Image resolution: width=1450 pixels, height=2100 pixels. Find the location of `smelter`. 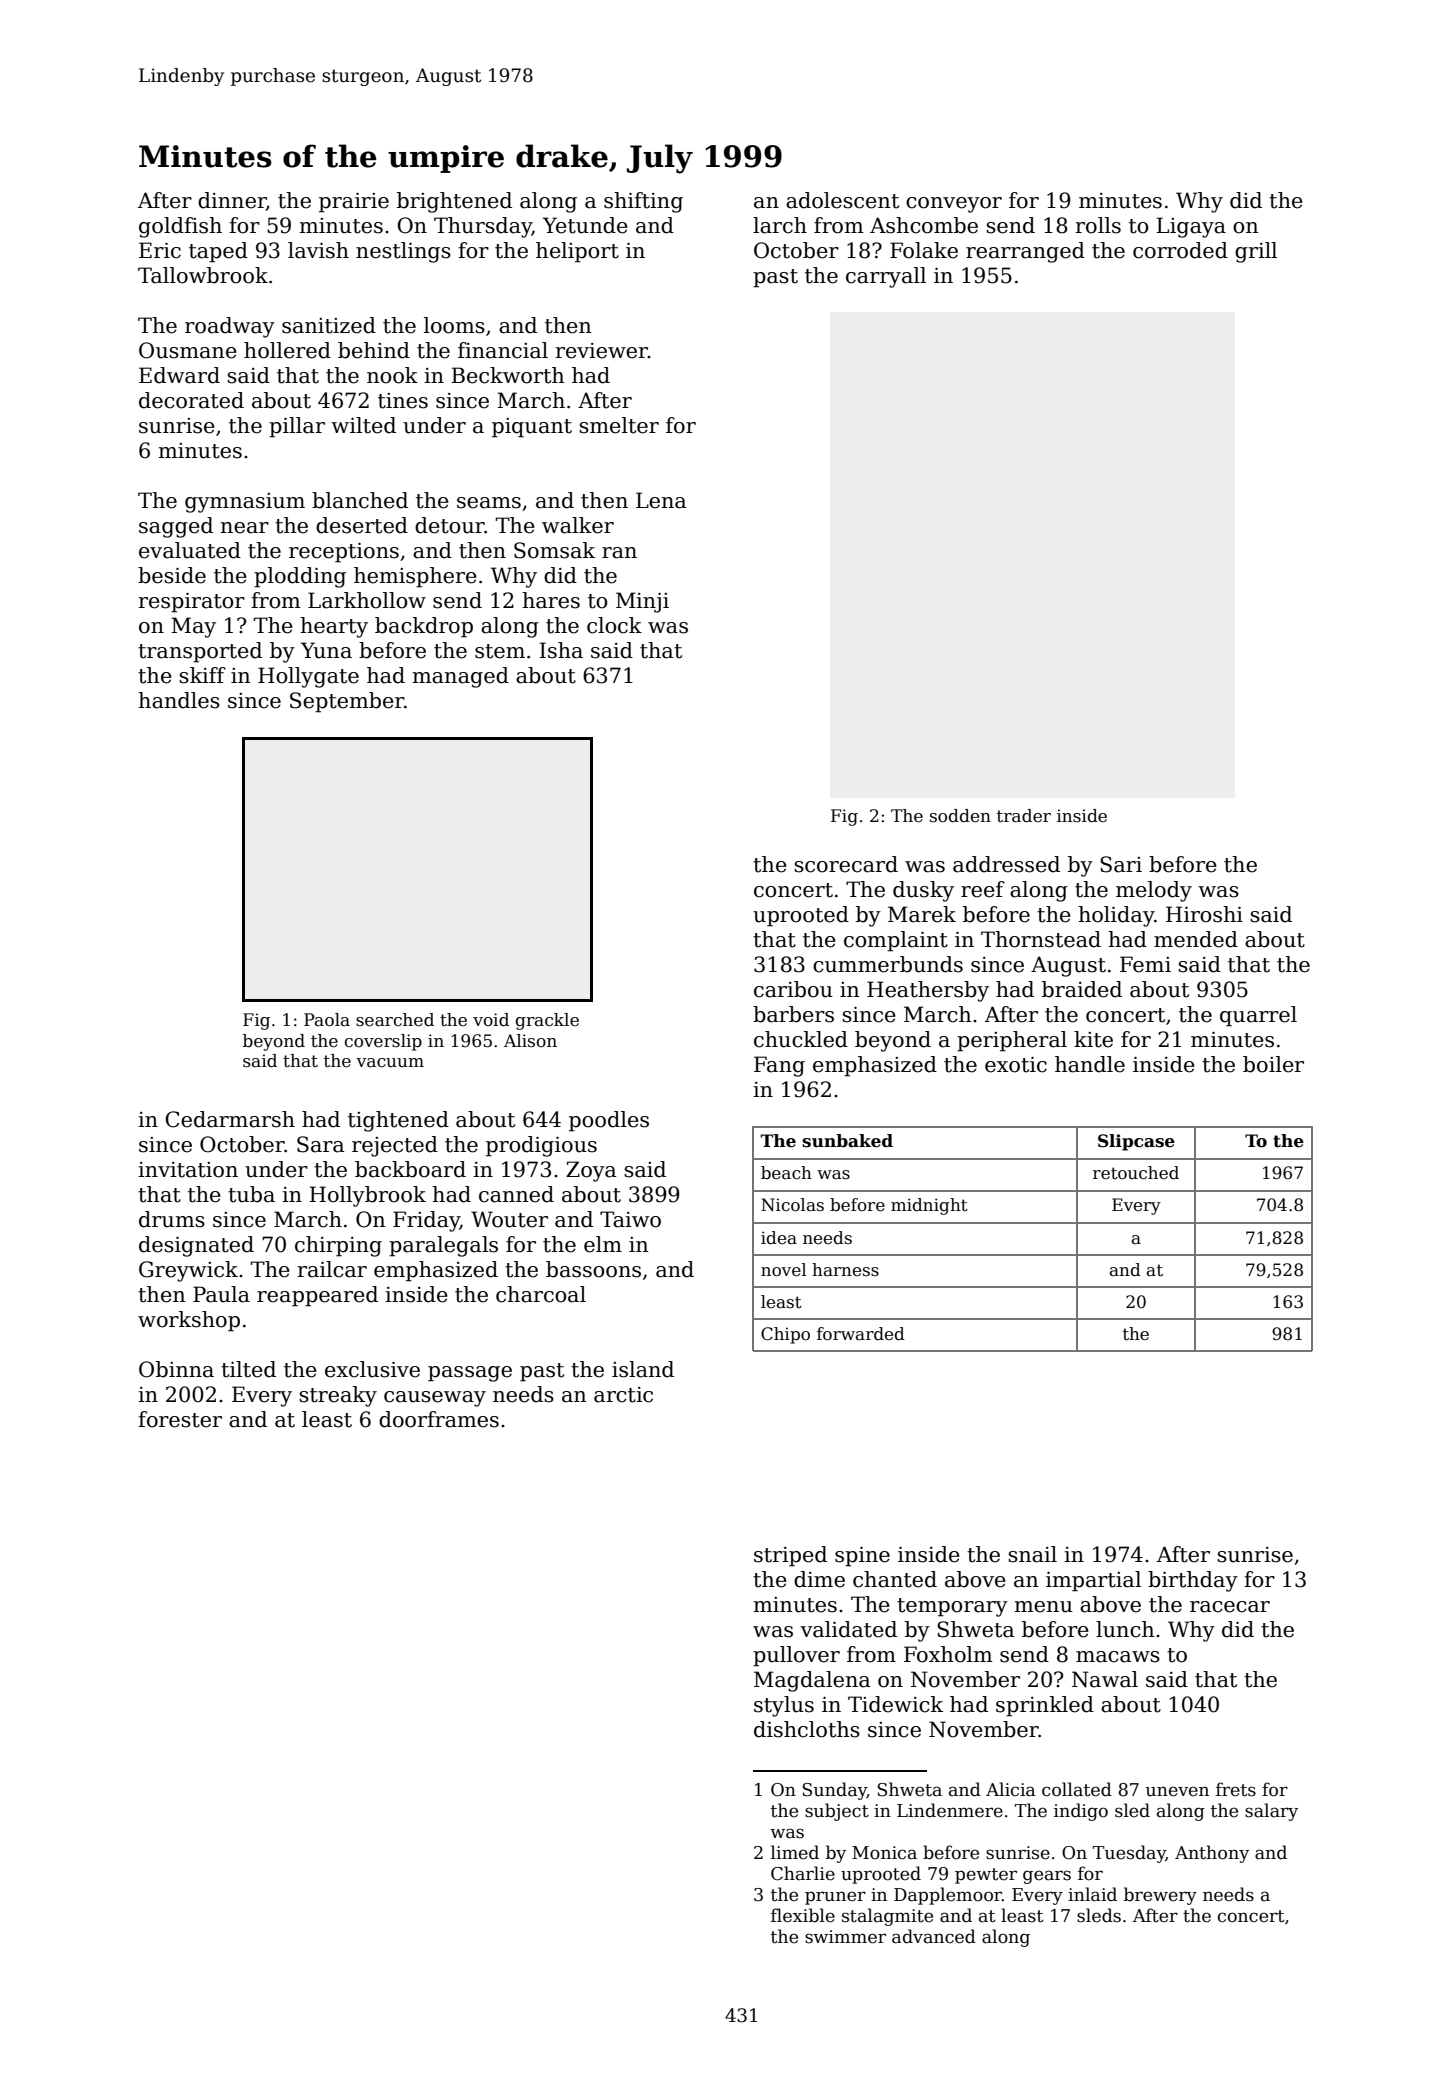

smelter is located at coordinates (619, 425).
